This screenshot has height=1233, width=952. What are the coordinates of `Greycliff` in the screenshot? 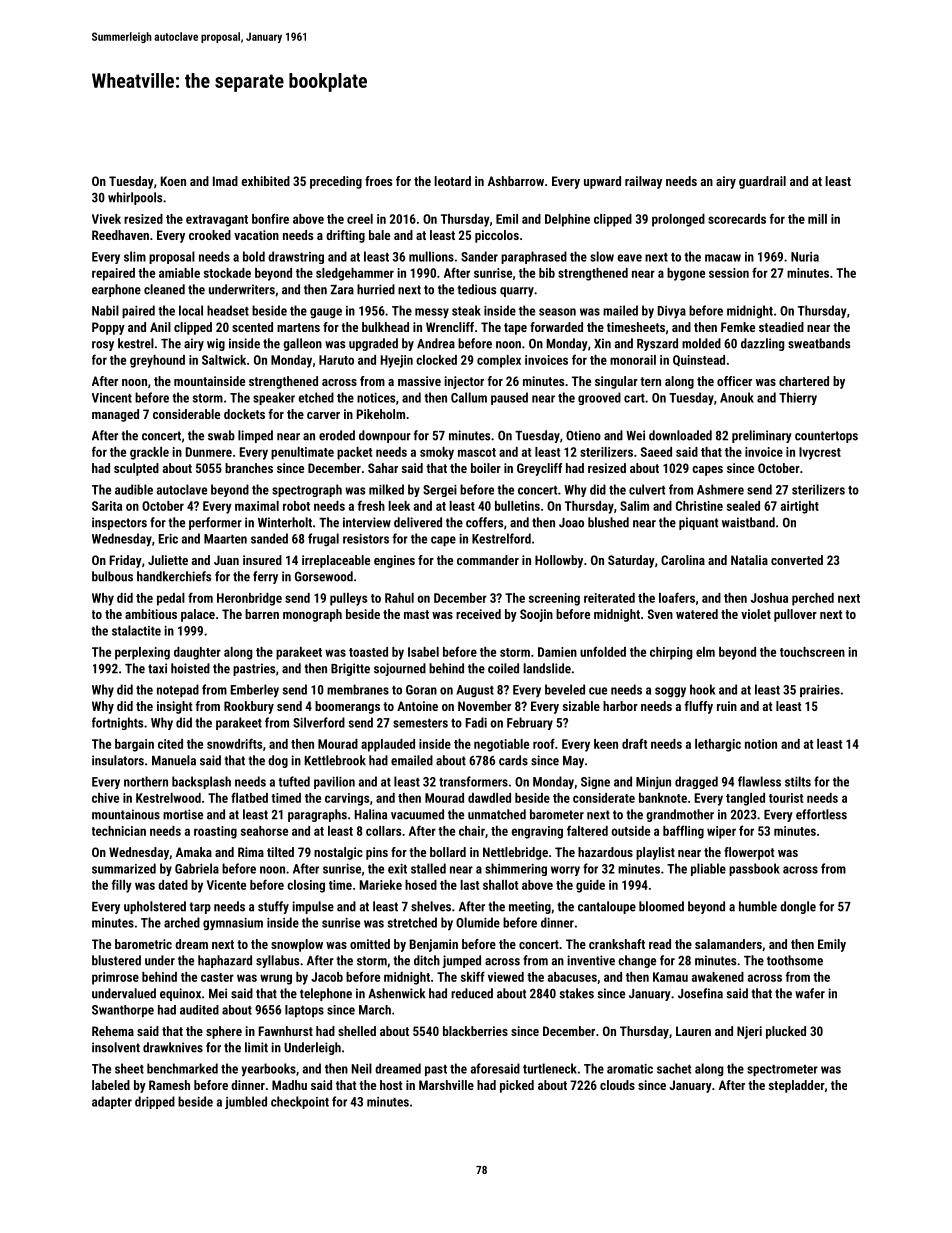 It's located at (539, 469).
